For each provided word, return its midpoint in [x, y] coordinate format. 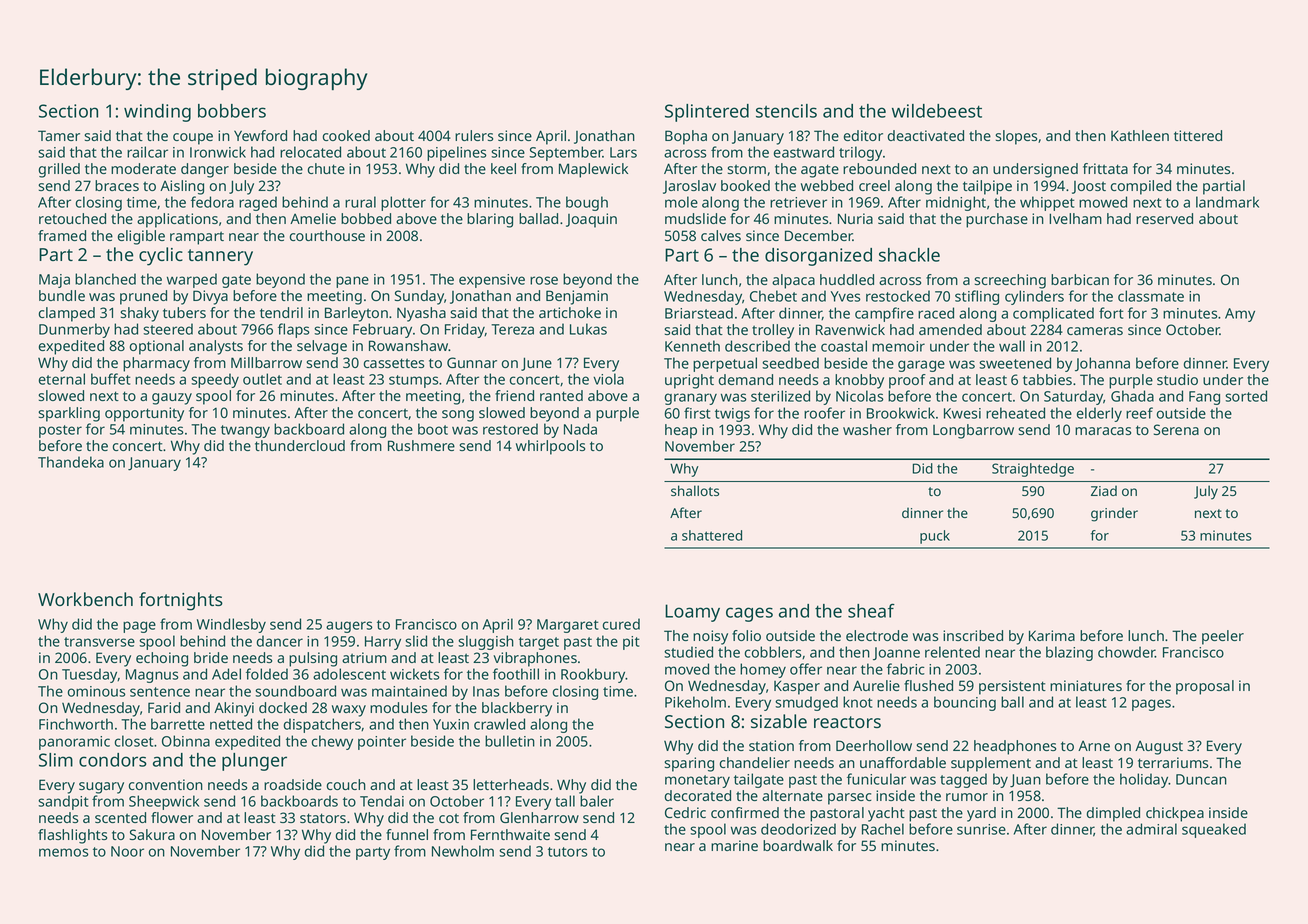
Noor [127, 851]
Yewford [260, 135]
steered [168, 329]
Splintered [707, 113]
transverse [99, 642]
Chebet [773, 296]
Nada [580, 429]
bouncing [965, 703]
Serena [1176, 429]
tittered [1198, 135]
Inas [486, 691]
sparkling [69, 414]
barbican [1080, 279]
